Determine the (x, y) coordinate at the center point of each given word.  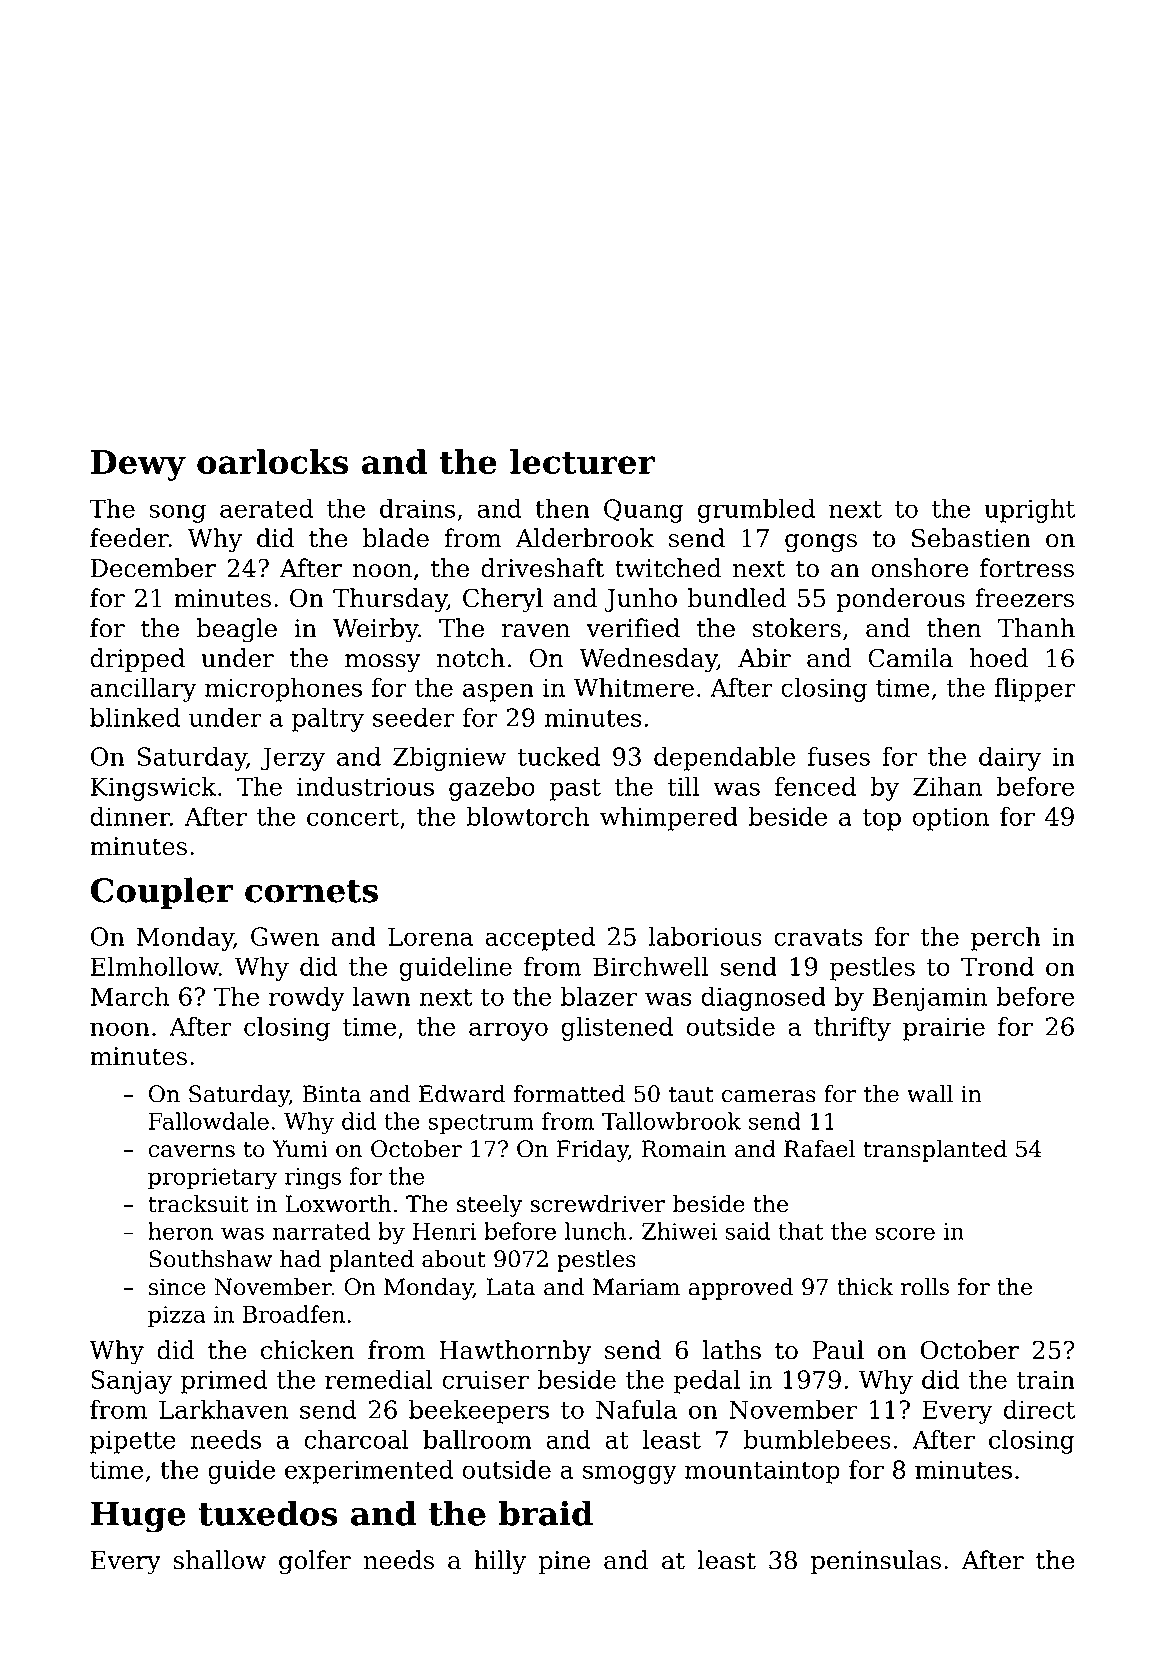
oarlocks (272, 461)
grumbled (756, 511)
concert (353, 817)
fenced (815, 786)
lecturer (582, 461)
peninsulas (876, 1562)
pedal (707, 1382)
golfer (315, 1562)
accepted (540, 939)
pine (564, 1562)
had (300, 1259)
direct (1039, 1409)
